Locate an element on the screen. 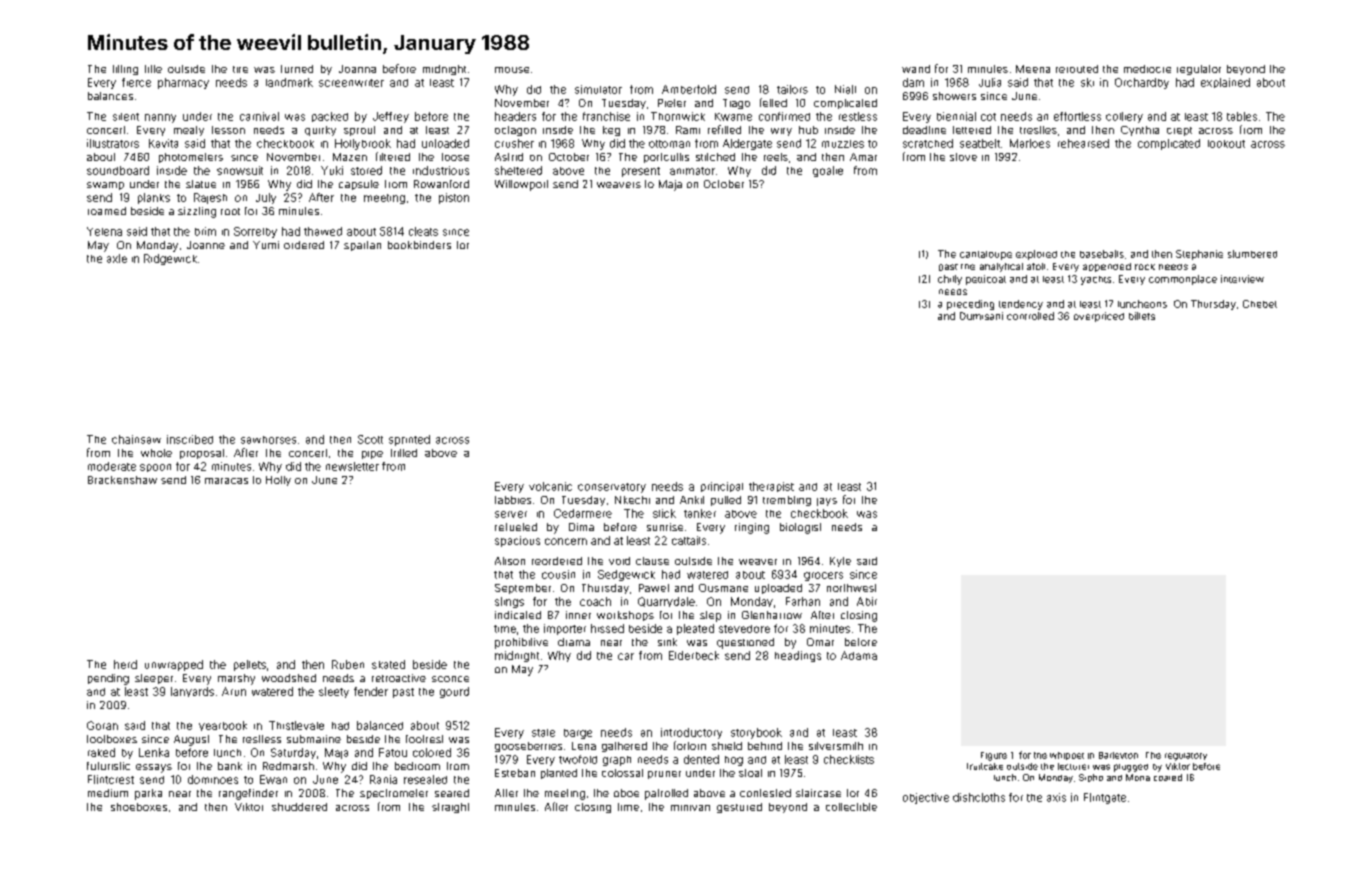 This screenshot has height=887, width=1372. Farhan is located at coordinates (803, 601).
